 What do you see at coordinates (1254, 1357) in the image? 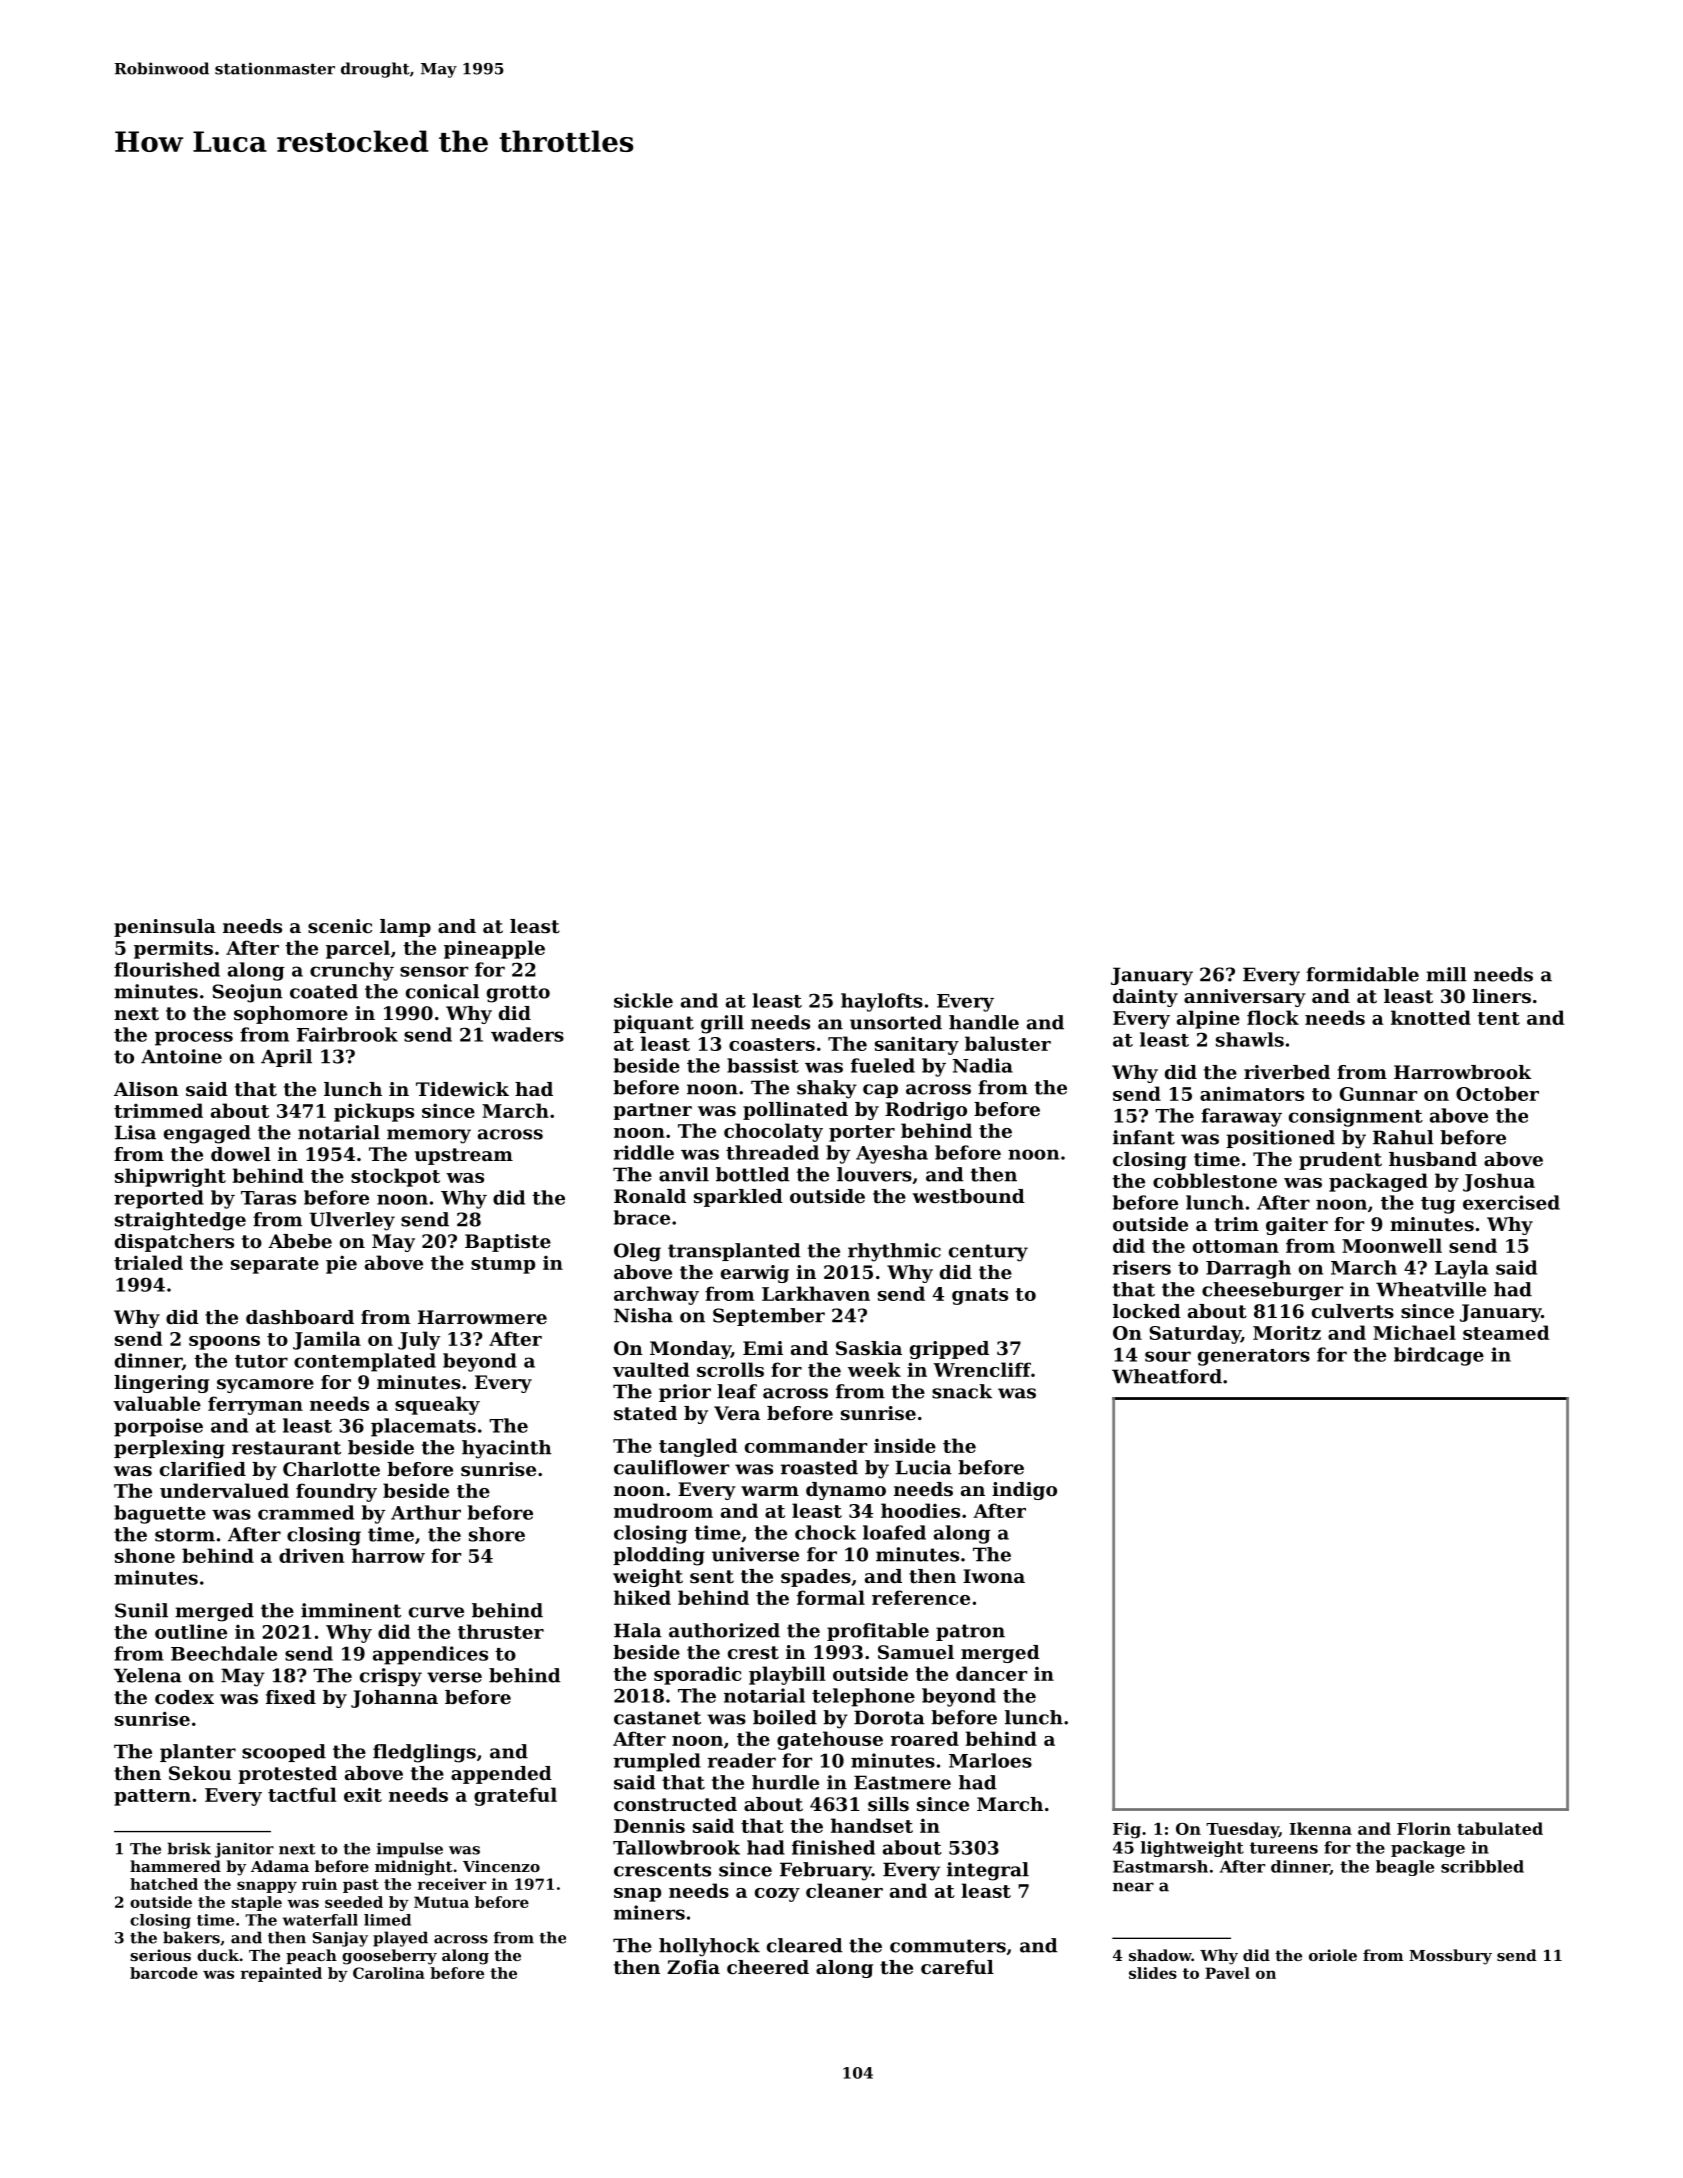
I see `generators` at bounding box center [1254, 1357].
